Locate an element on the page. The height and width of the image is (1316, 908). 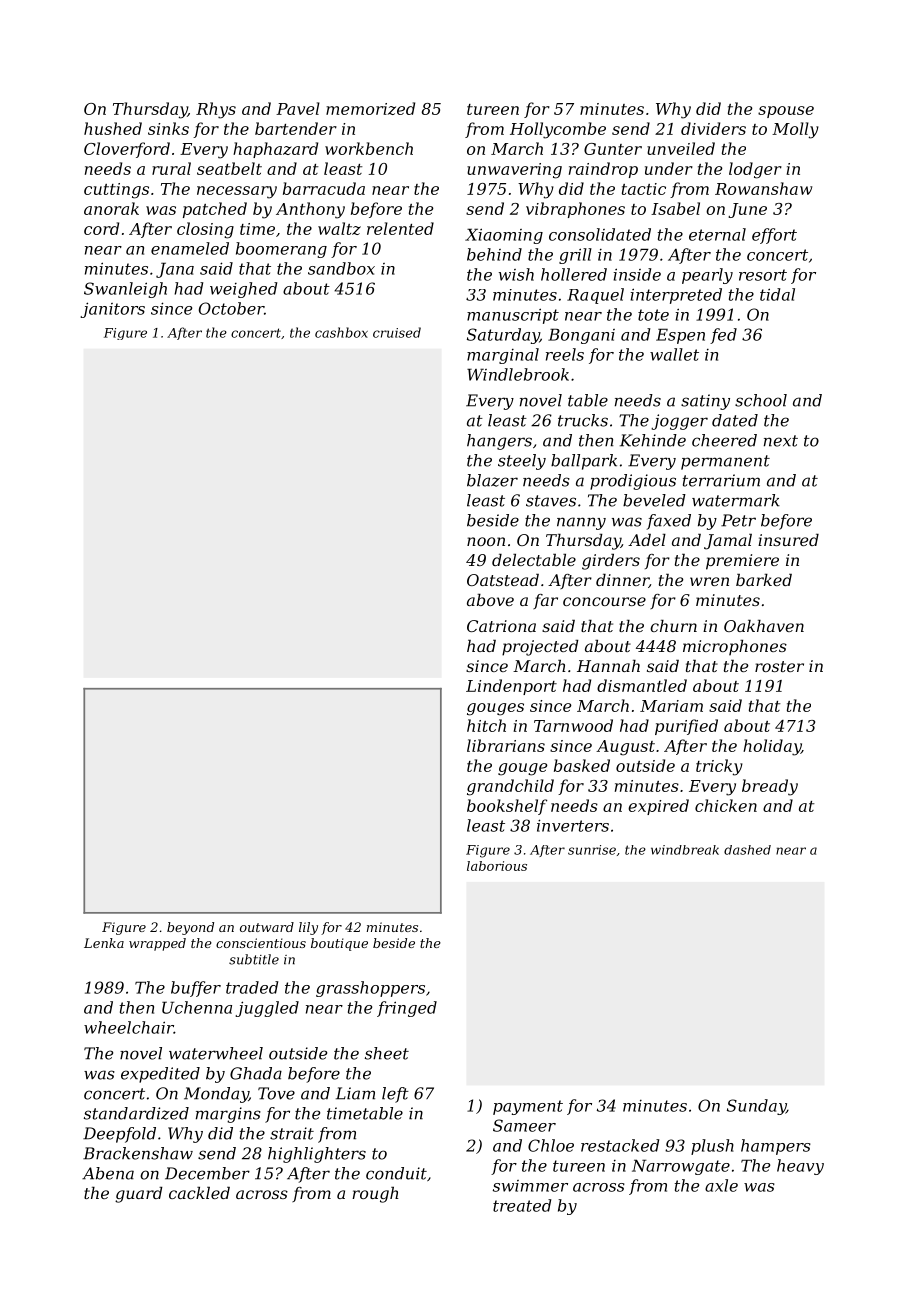
next is located at coordinates (781, 441).
